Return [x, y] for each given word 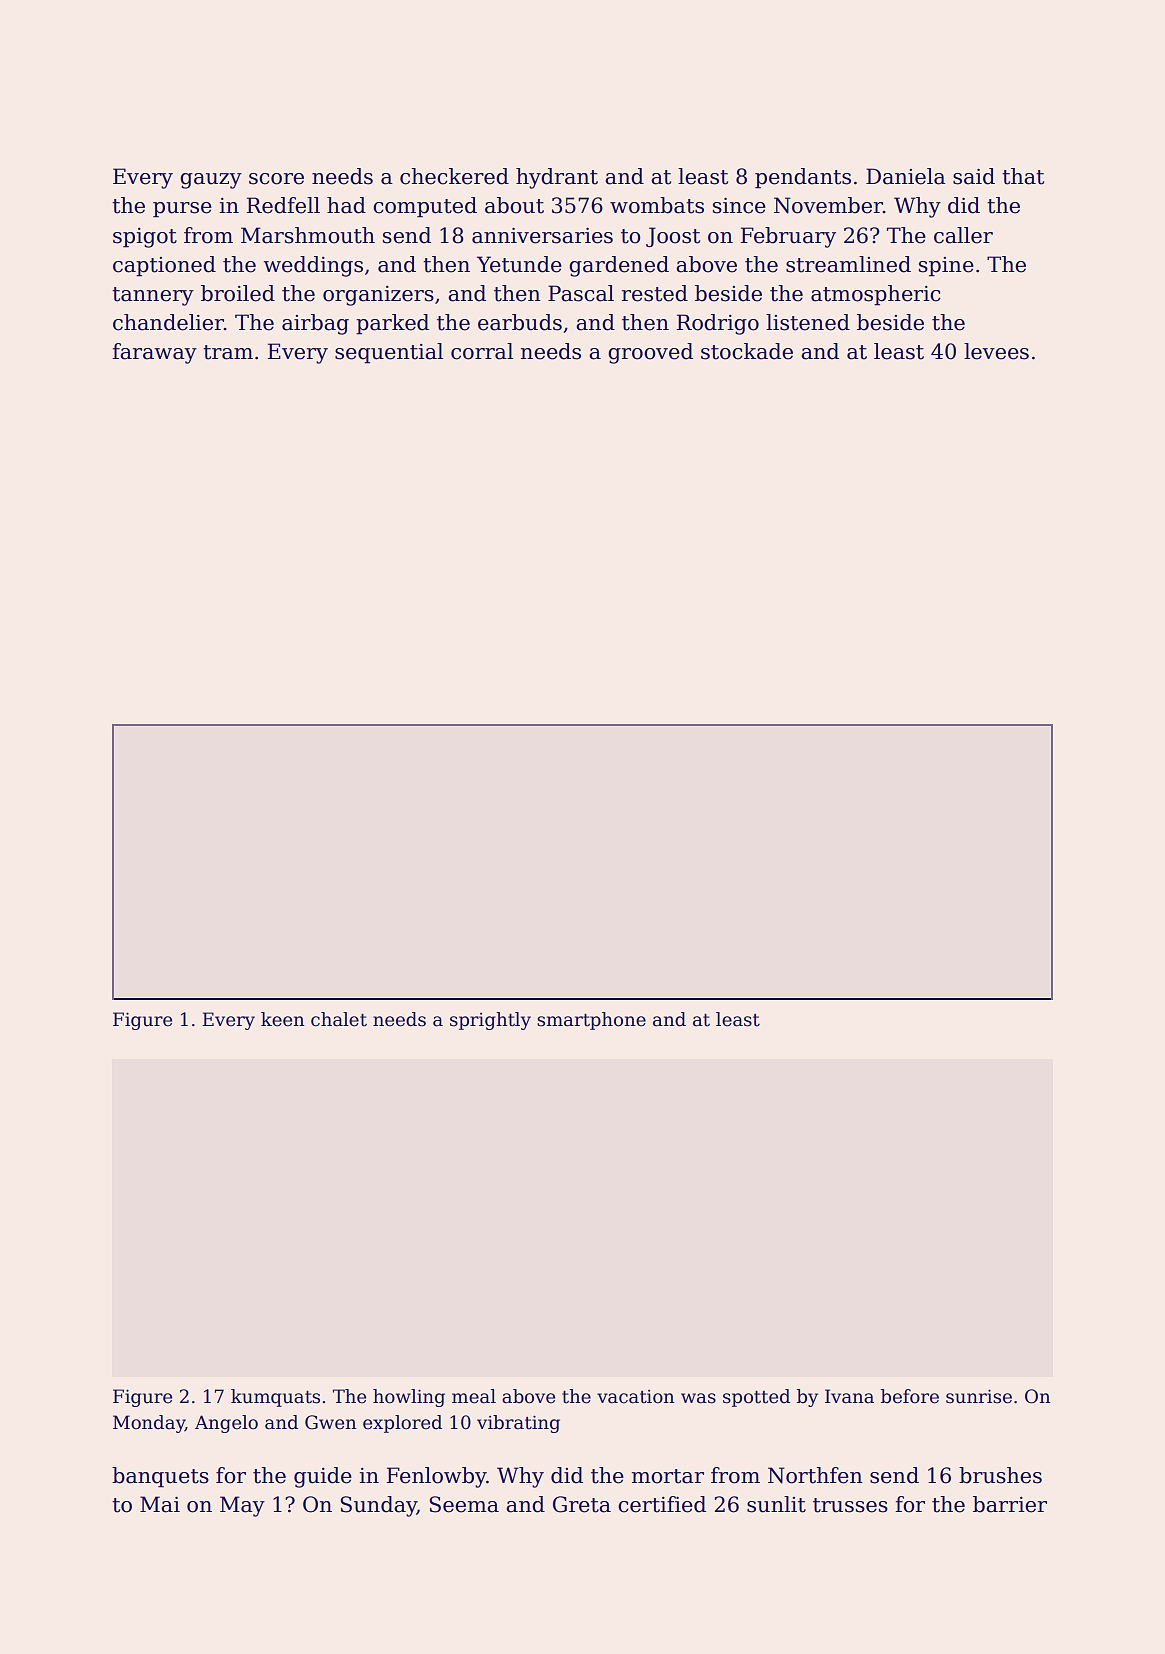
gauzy [211, 181]
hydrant [557, 178]
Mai [160, 1504]
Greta [582, 1504]
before [910, 1396]
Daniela [906, 176]
